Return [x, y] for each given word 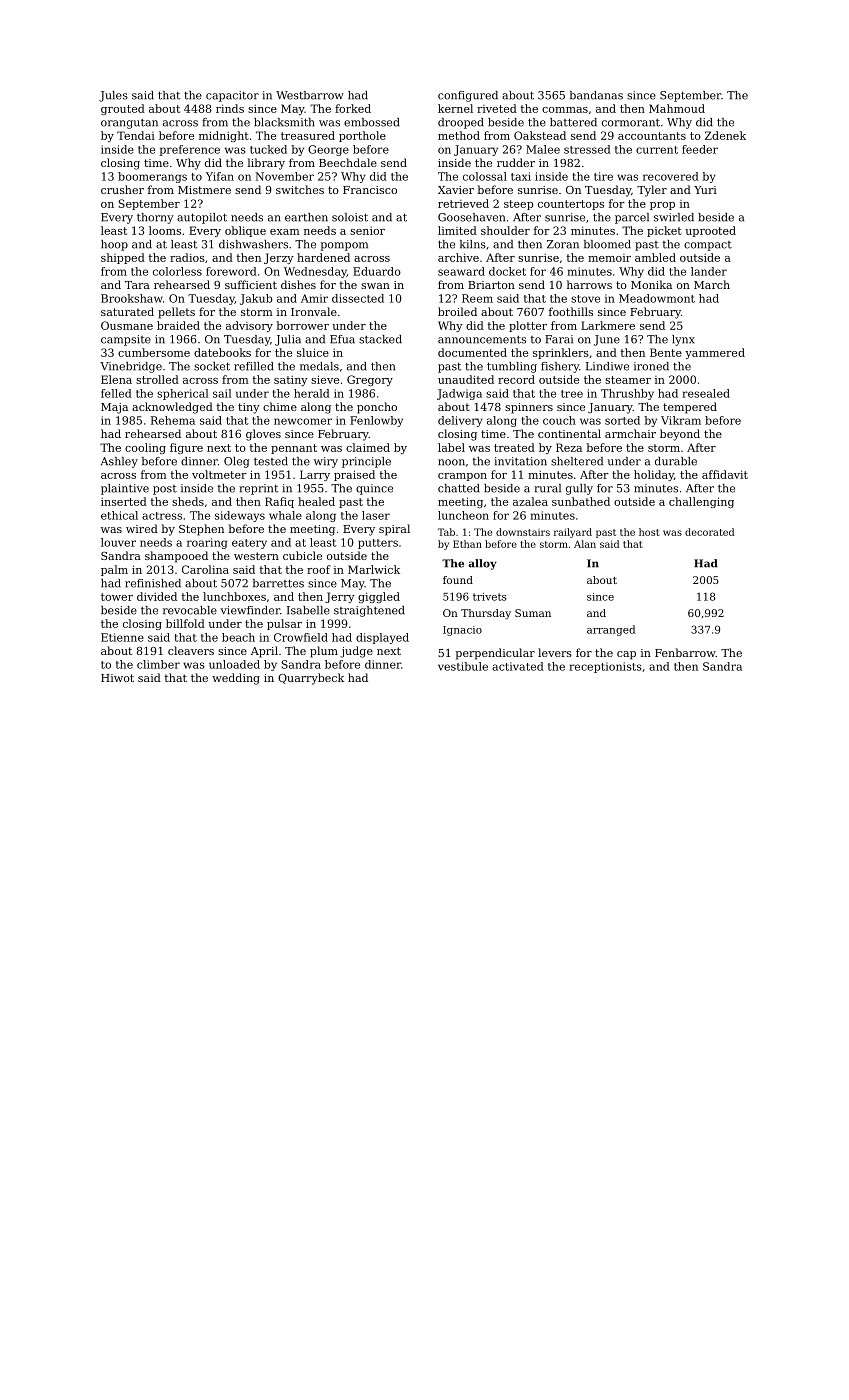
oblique [245, 231]
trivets [489, 597]
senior [367, 231]
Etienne [122, 637]
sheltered [577, 461]
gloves [263, 435]
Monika [651, 284]
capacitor [232, 96]
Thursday [486, 614]
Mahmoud [677, 108]
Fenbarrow [685, 652]
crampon [462, 477]
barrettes [278, 583]
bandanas [596, 95]
